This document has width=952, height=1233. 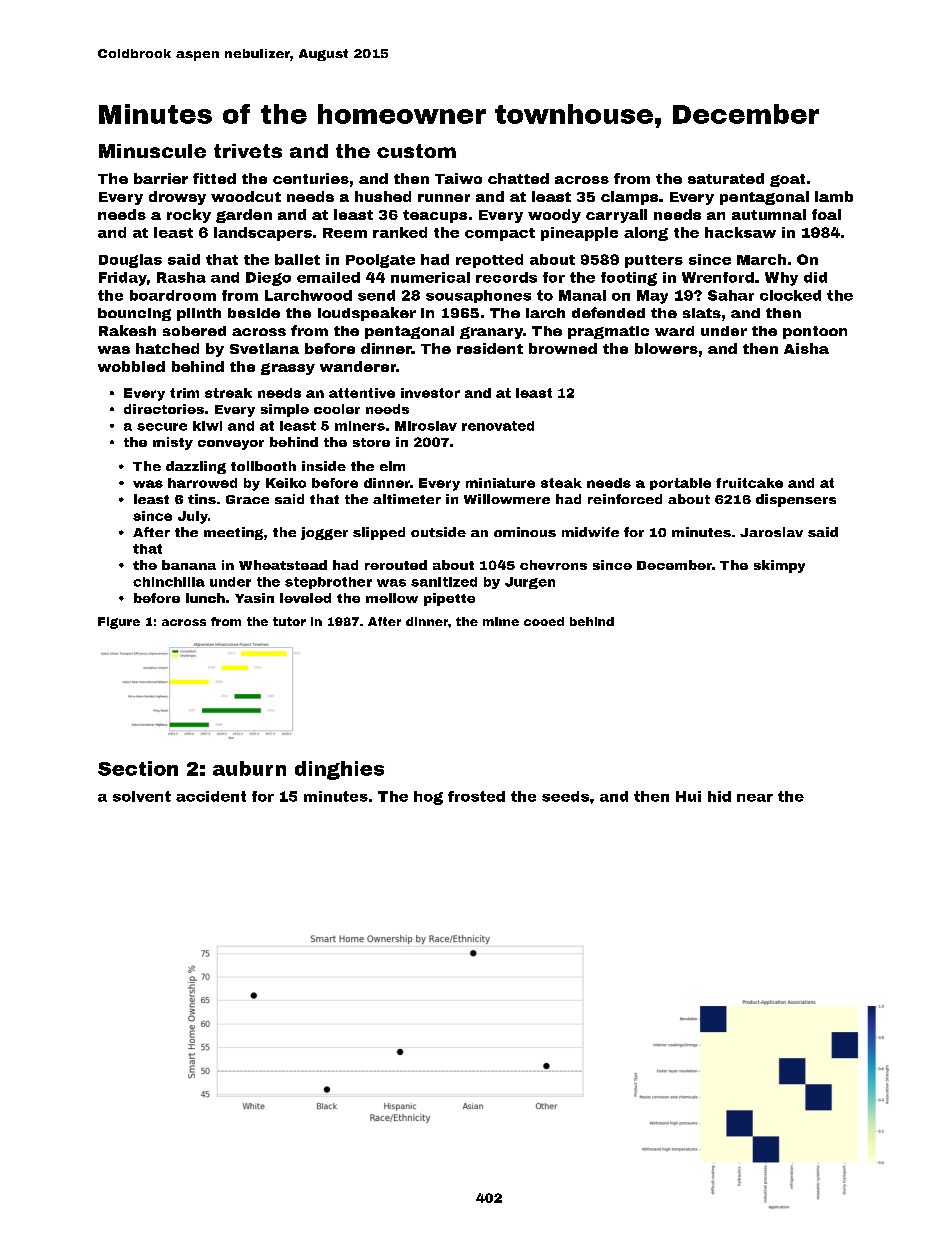 What do you see at coordinates (787, 180) in the document?
I see `goat` at bounding box center [787, 180].
